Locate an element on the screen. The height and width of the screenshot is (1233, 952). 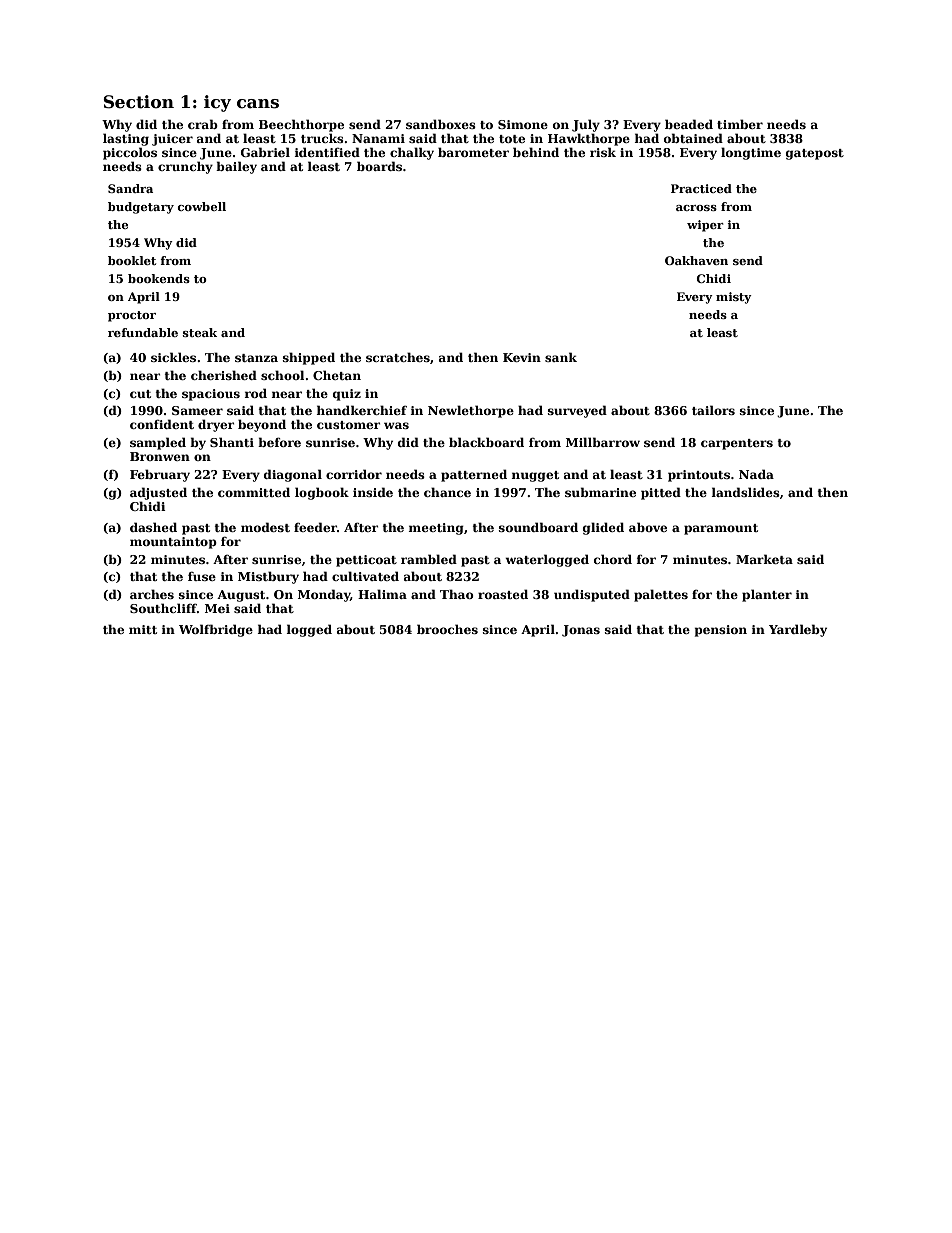
gatepost is located at coordinates (815, 154).
